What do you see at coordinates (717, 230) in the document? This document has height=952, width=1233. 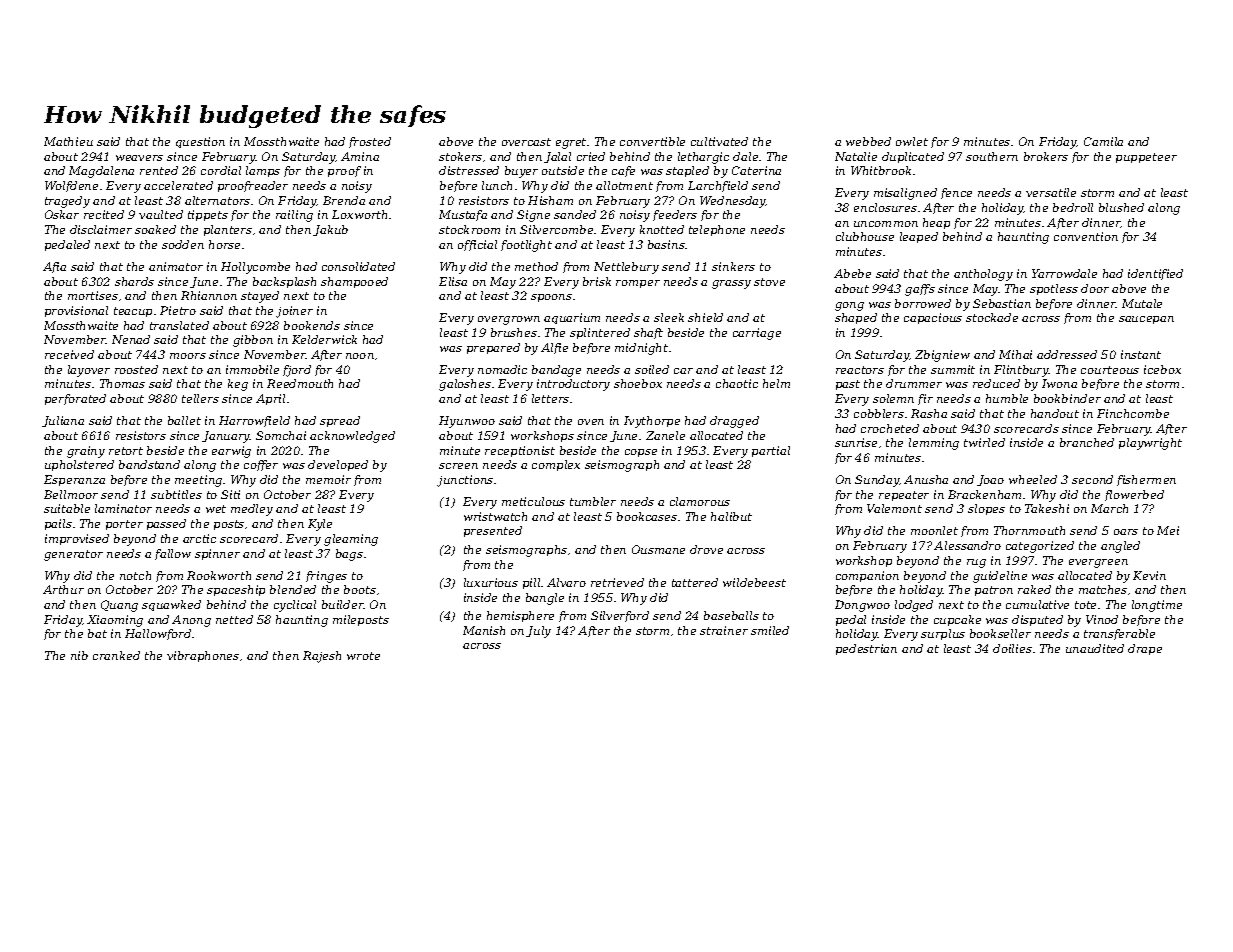 I see `telephone` at bounding box center [717, 230].
